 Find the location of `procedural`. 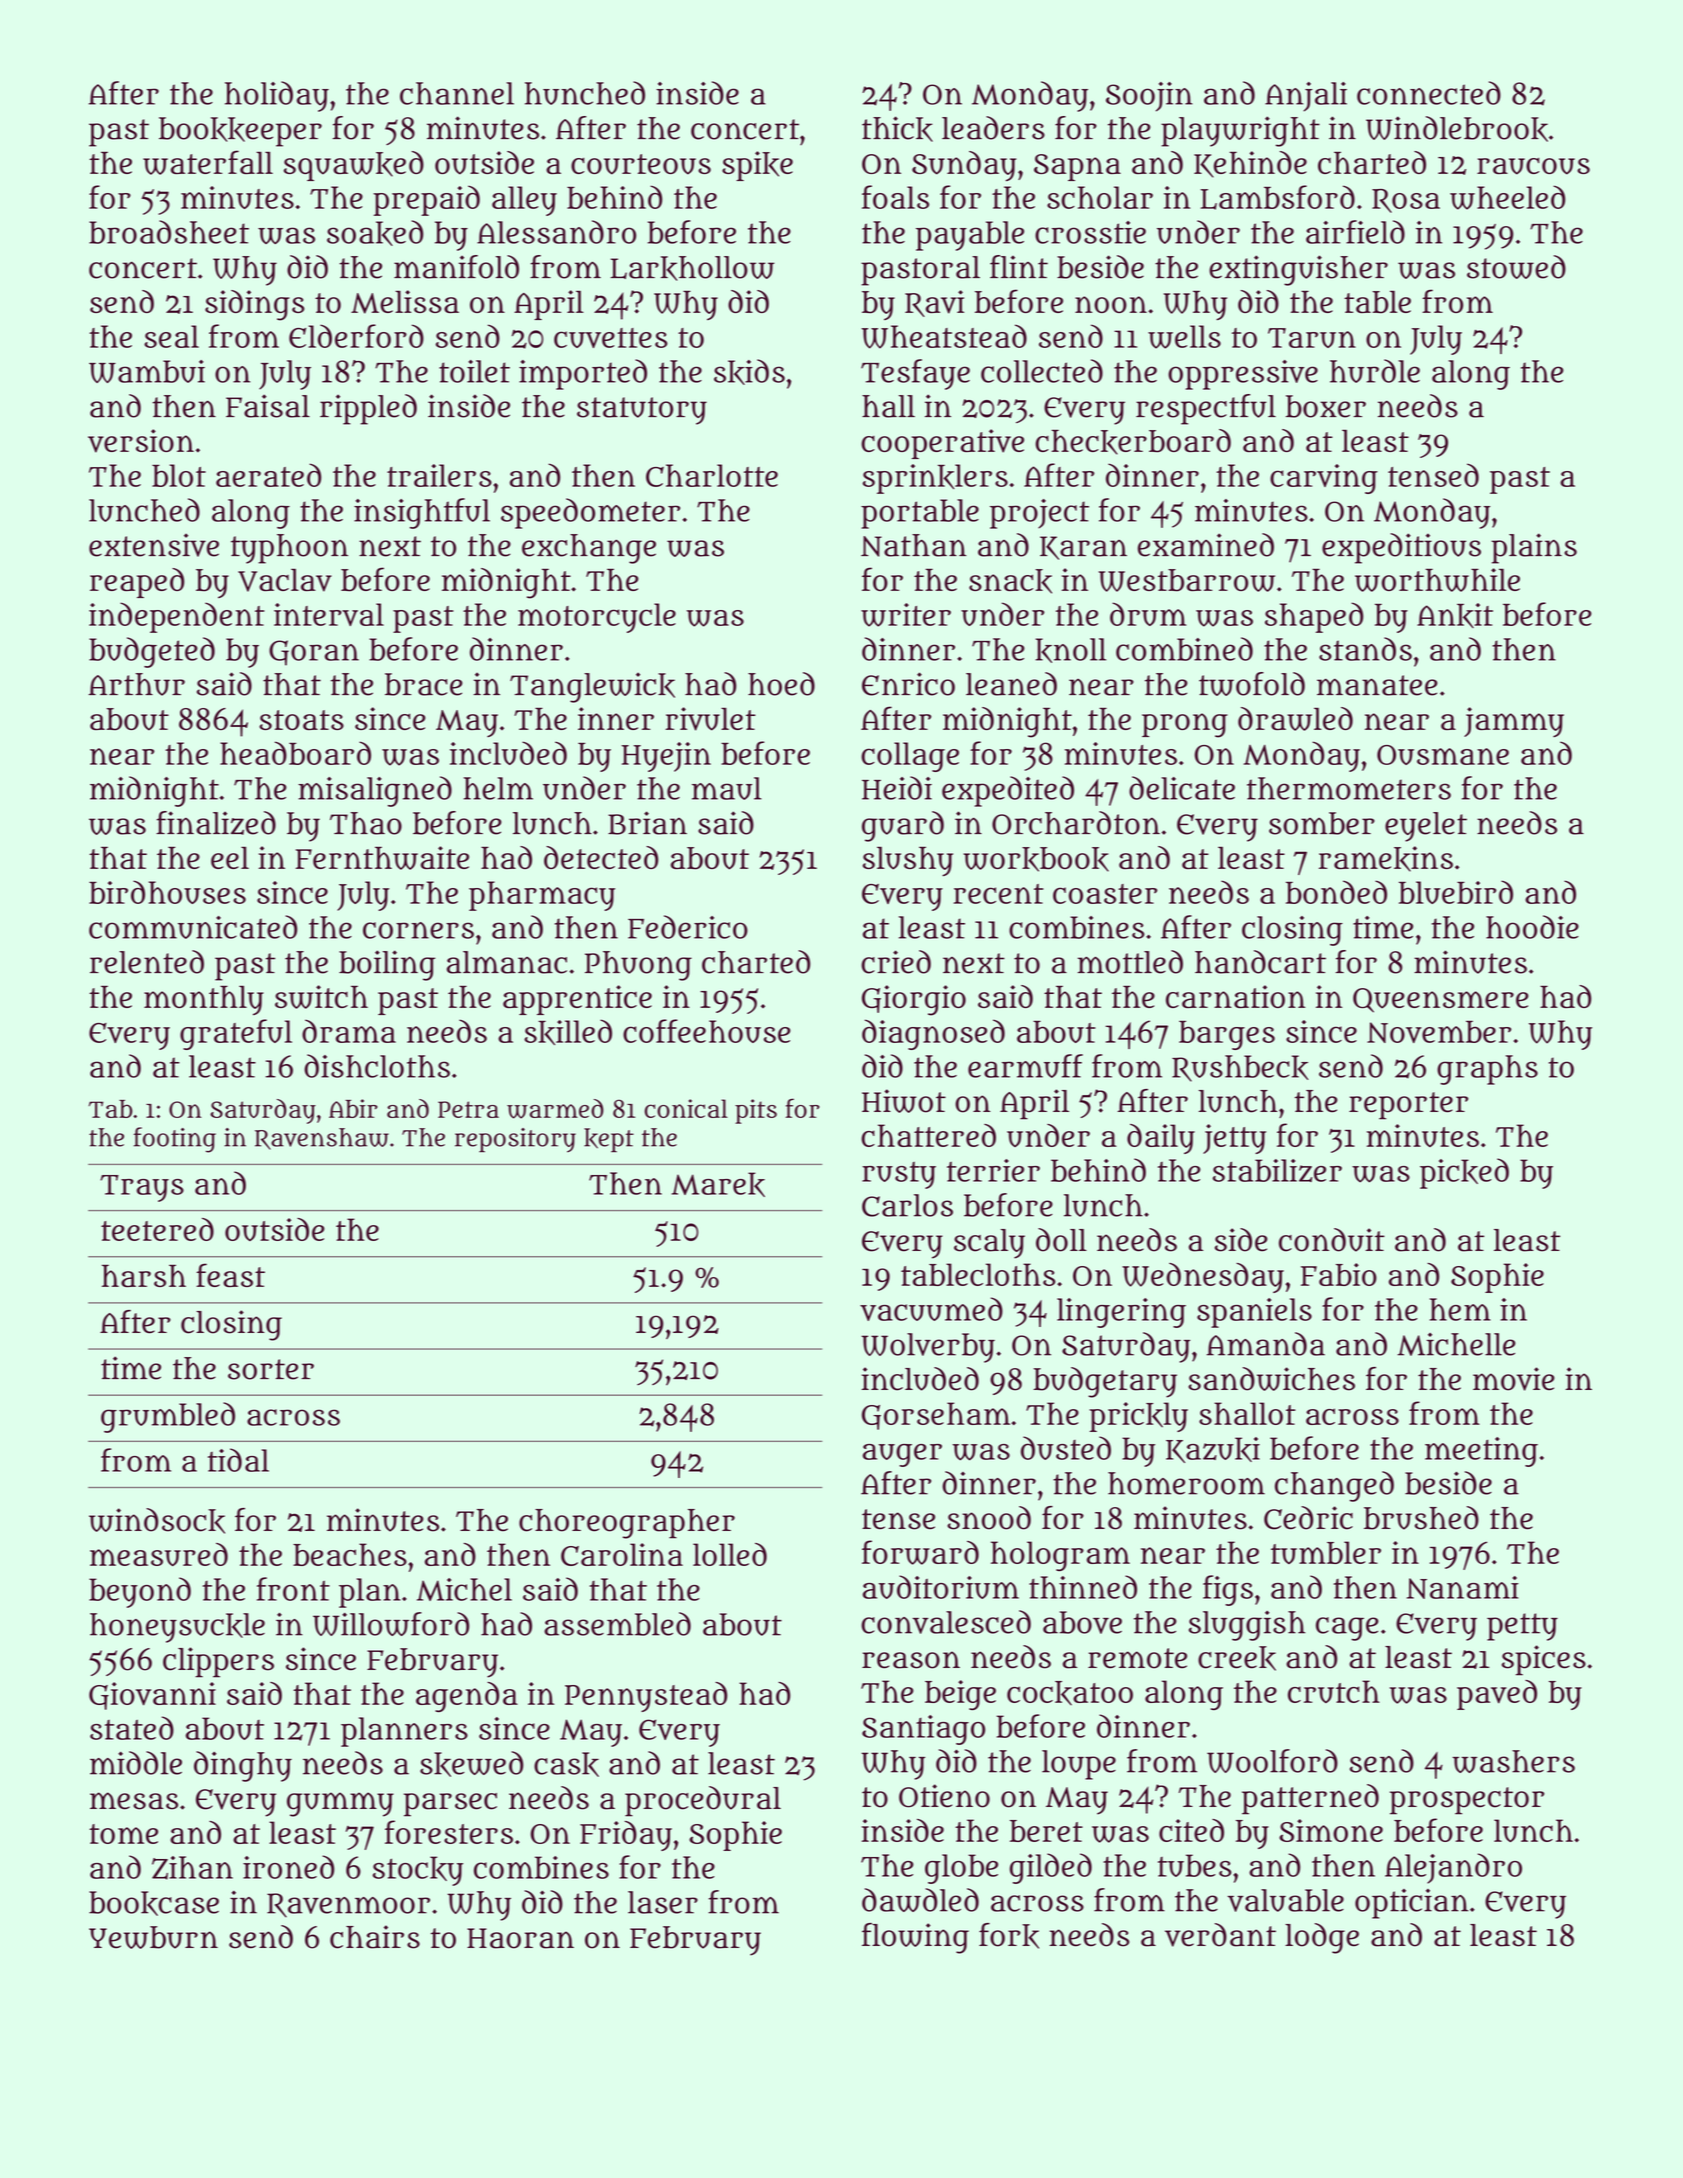

procedural is located at coordinates (703, 1801).
